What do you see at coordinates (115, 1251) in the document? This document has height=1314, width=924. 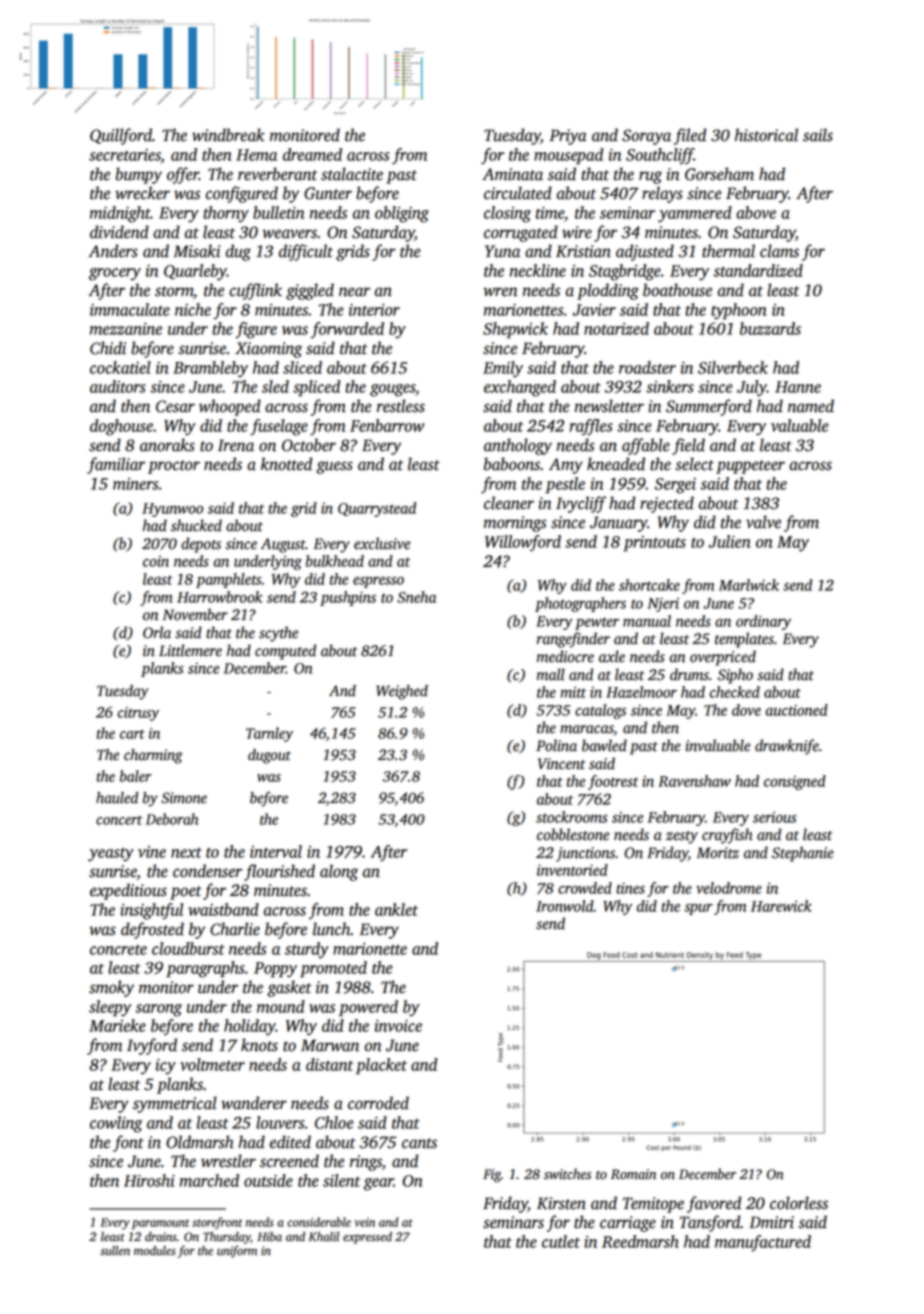 I see `sullen` at bounding box center [115, 1251].
